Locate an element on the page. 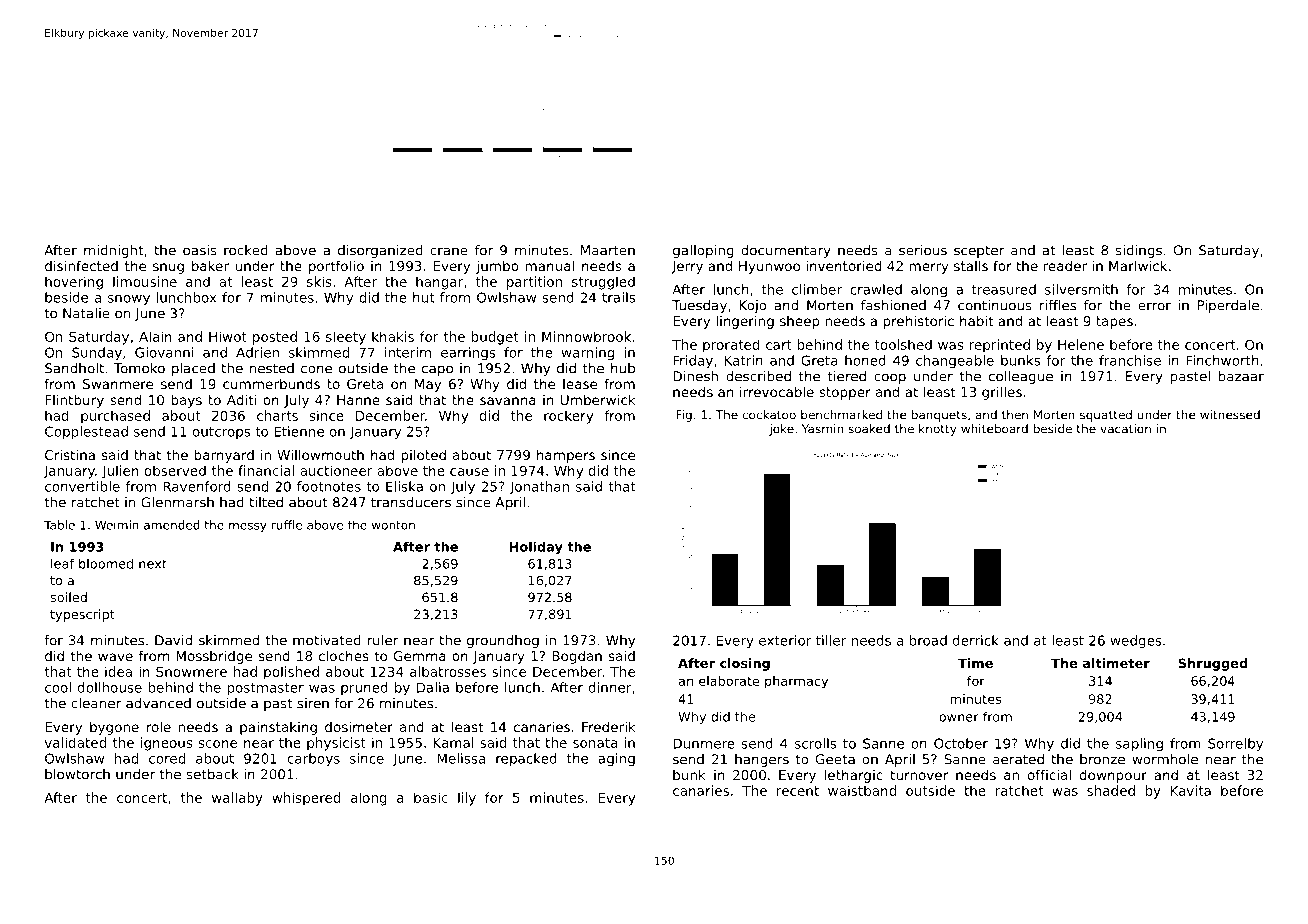  galloping is located at coordinates (703, 251).
